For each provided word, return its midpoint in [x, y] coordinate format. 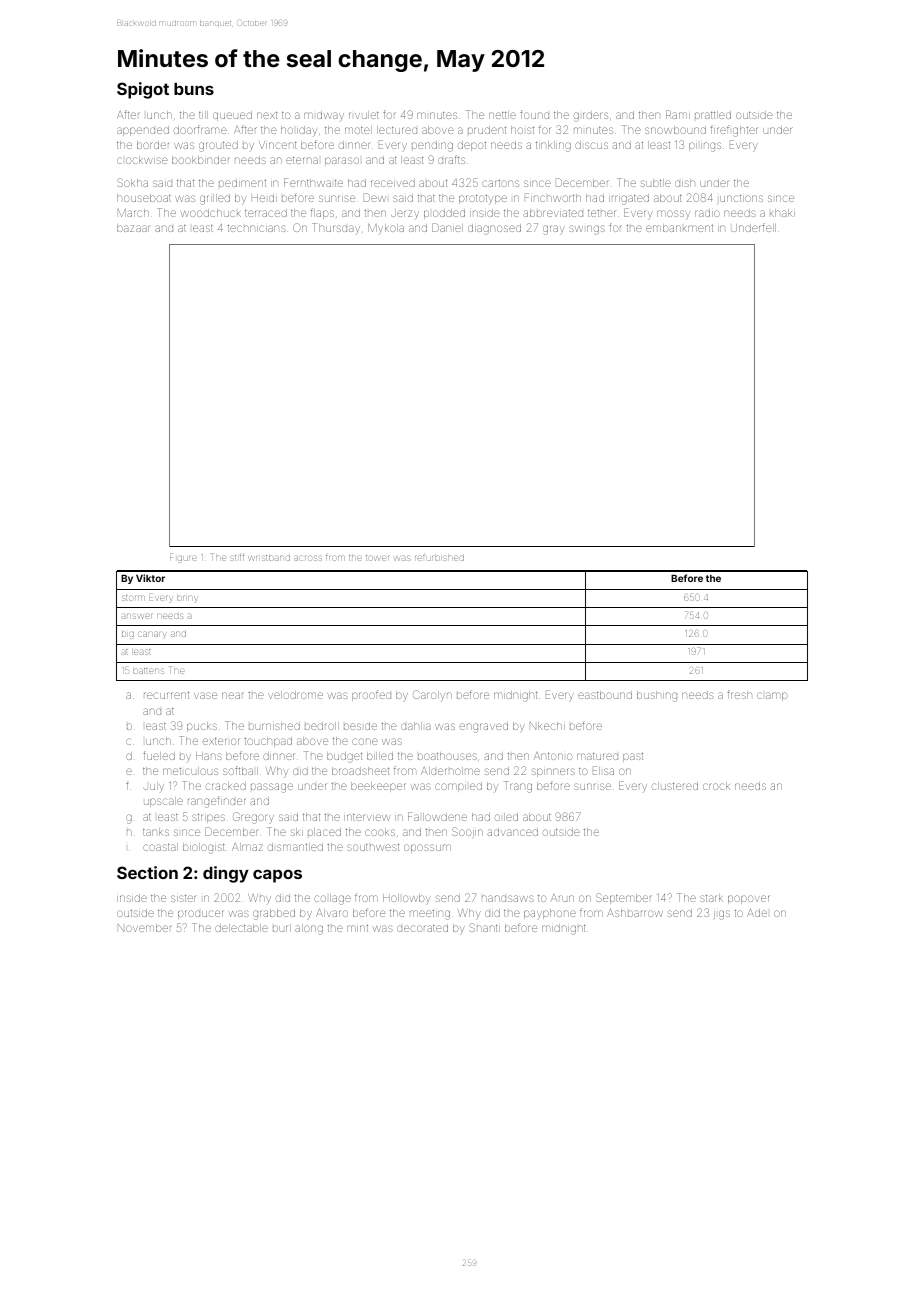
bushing [657, 696]
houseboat [144, 198]
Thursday [336, 228]
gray [554, 230]
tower [377, 558]
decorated [422, 928]
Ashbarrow [635, 913]
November [145, 928]
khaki [782, 213]
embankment [679, 228]
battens [148, 671]
